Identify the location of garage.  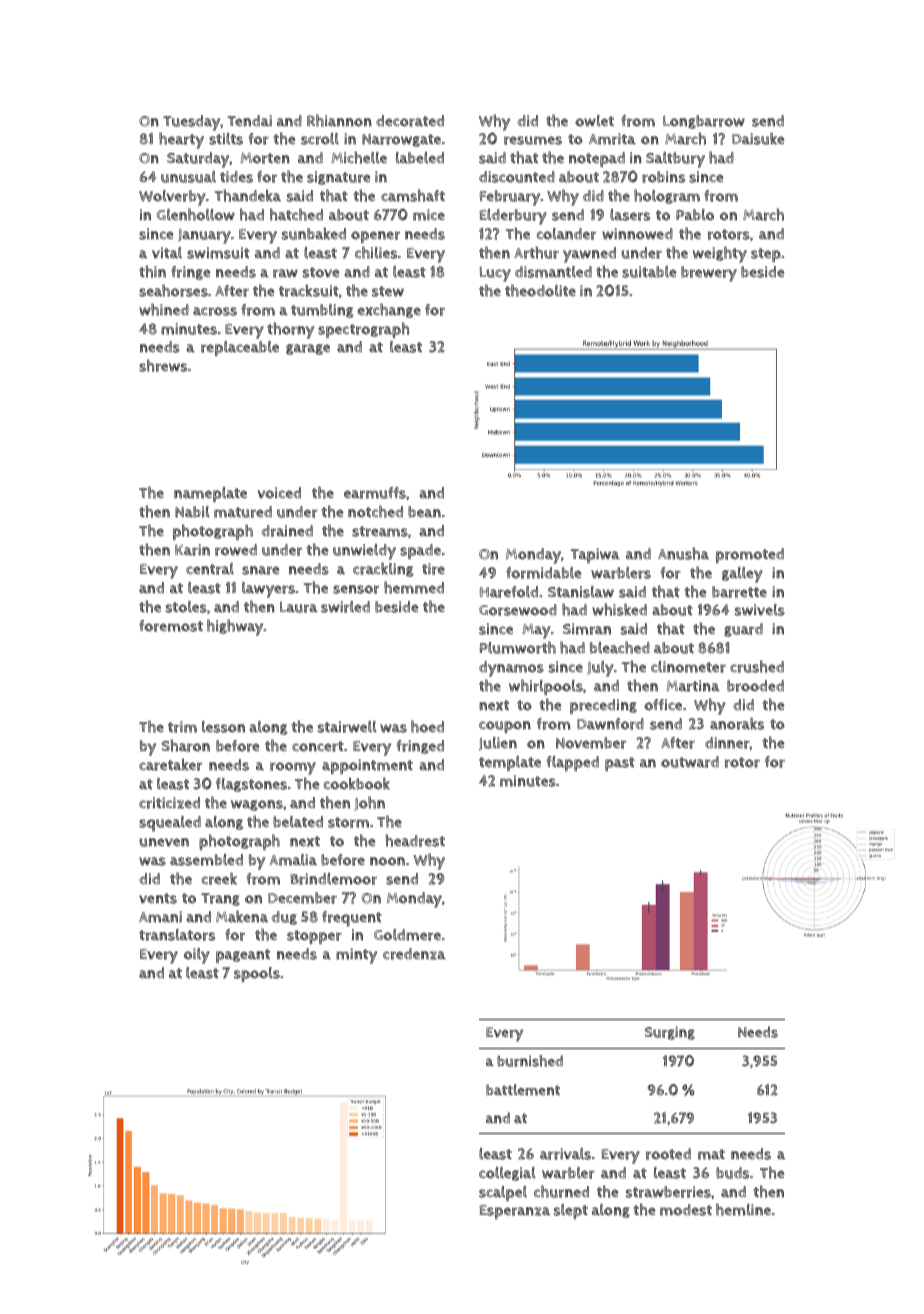
(308, 349).
